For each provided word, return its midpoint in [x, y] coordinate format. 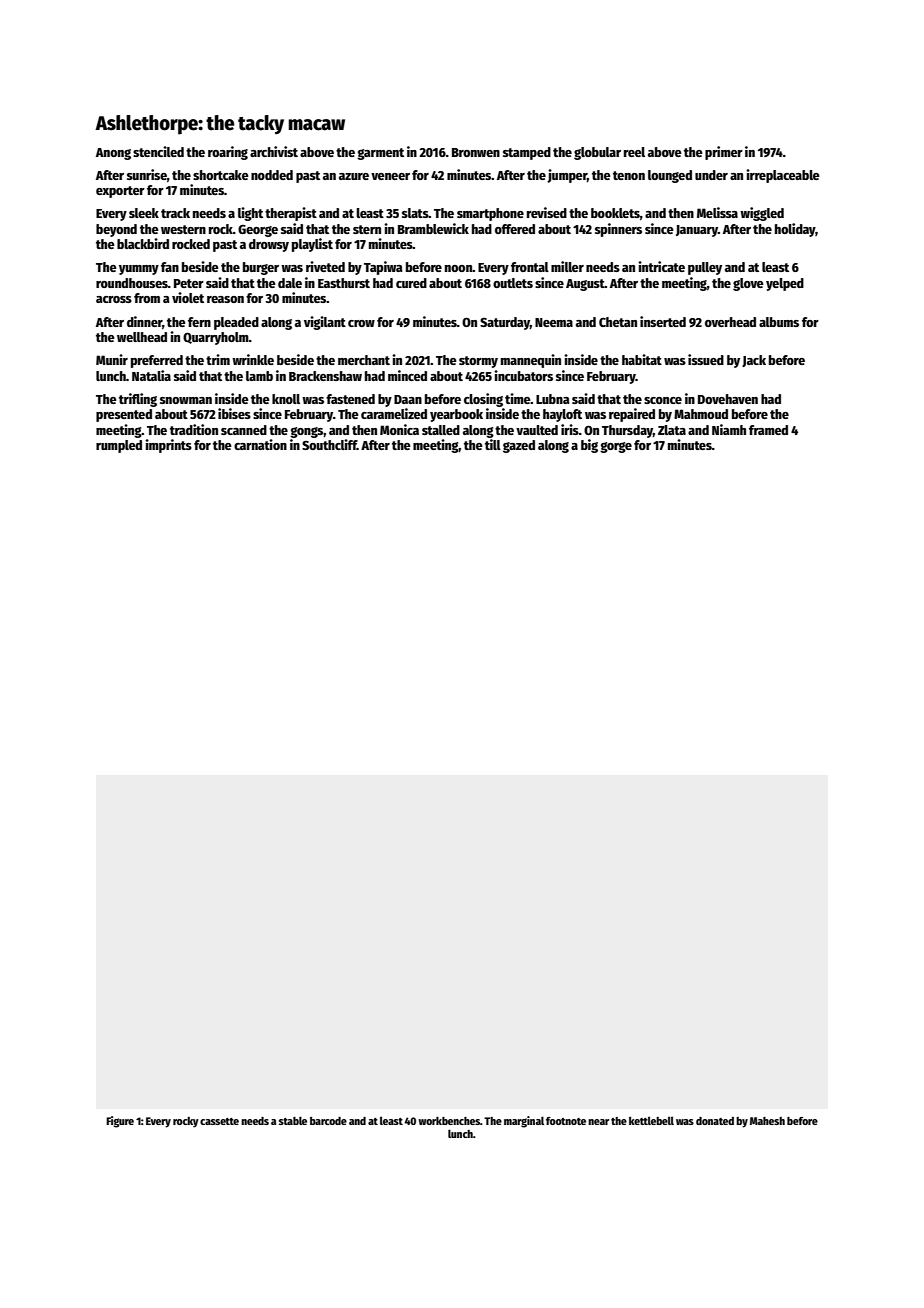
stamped [527, 153]
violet [188, 297]
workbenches [449, 1121]
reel [634, 152]
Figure [120, 1122]
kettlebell [651, 1120]
